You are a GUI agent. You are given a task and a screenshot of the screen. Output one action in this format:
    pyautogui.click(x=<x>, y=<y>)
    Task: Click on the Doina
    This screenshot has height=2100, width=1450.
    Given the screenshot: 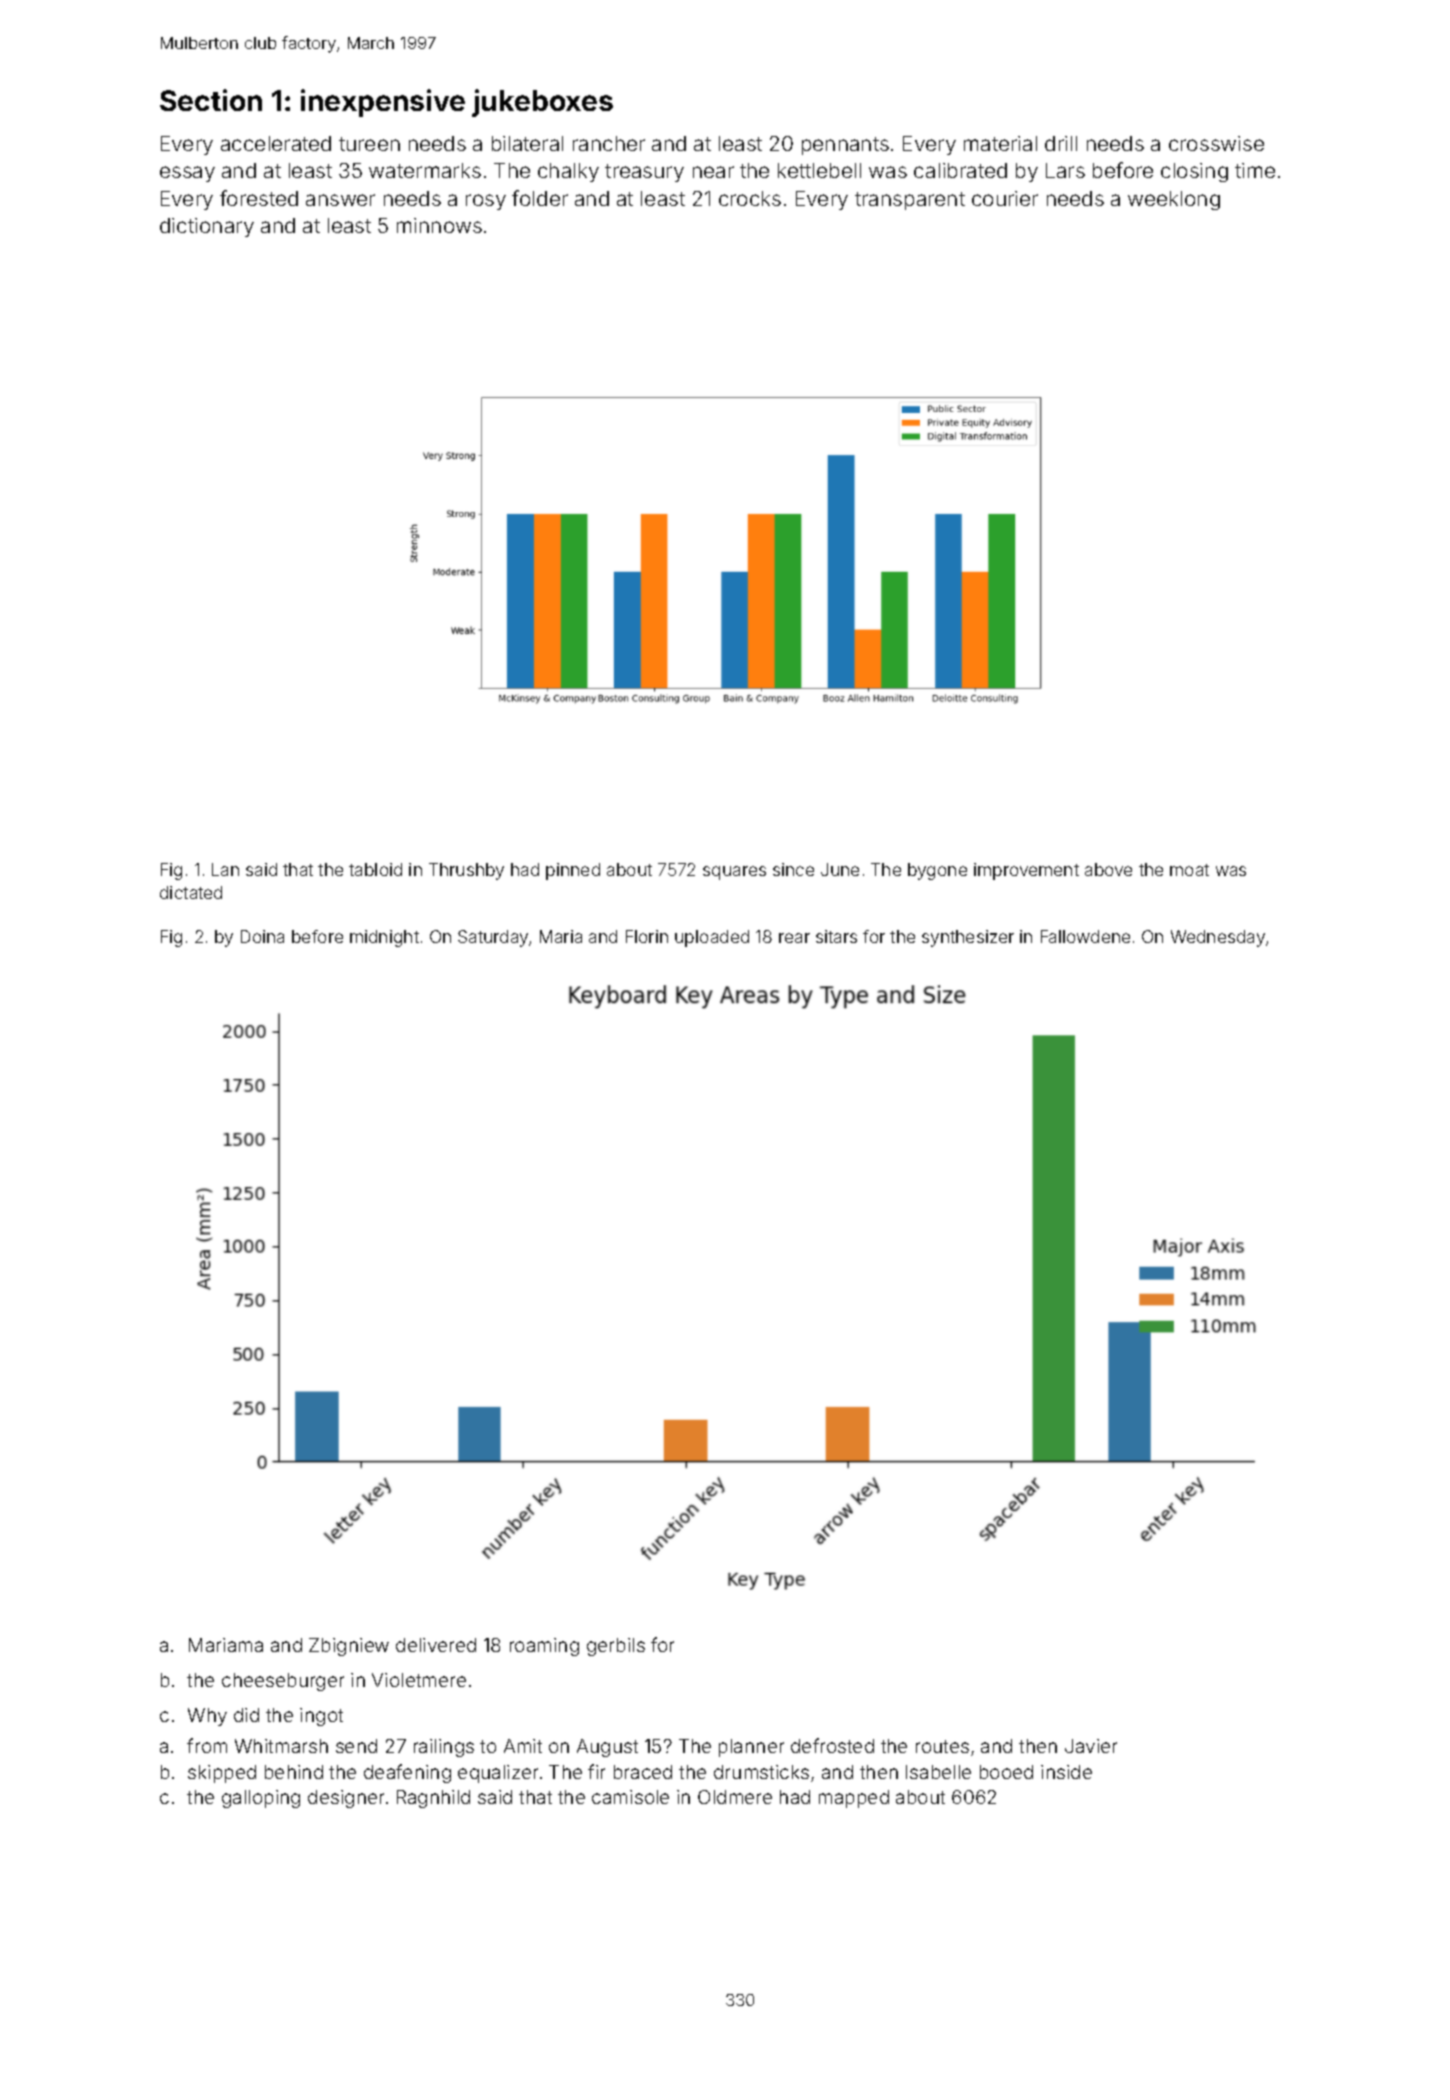 What is the action you would take?
    pyautogui.click(x=262, y=936)
